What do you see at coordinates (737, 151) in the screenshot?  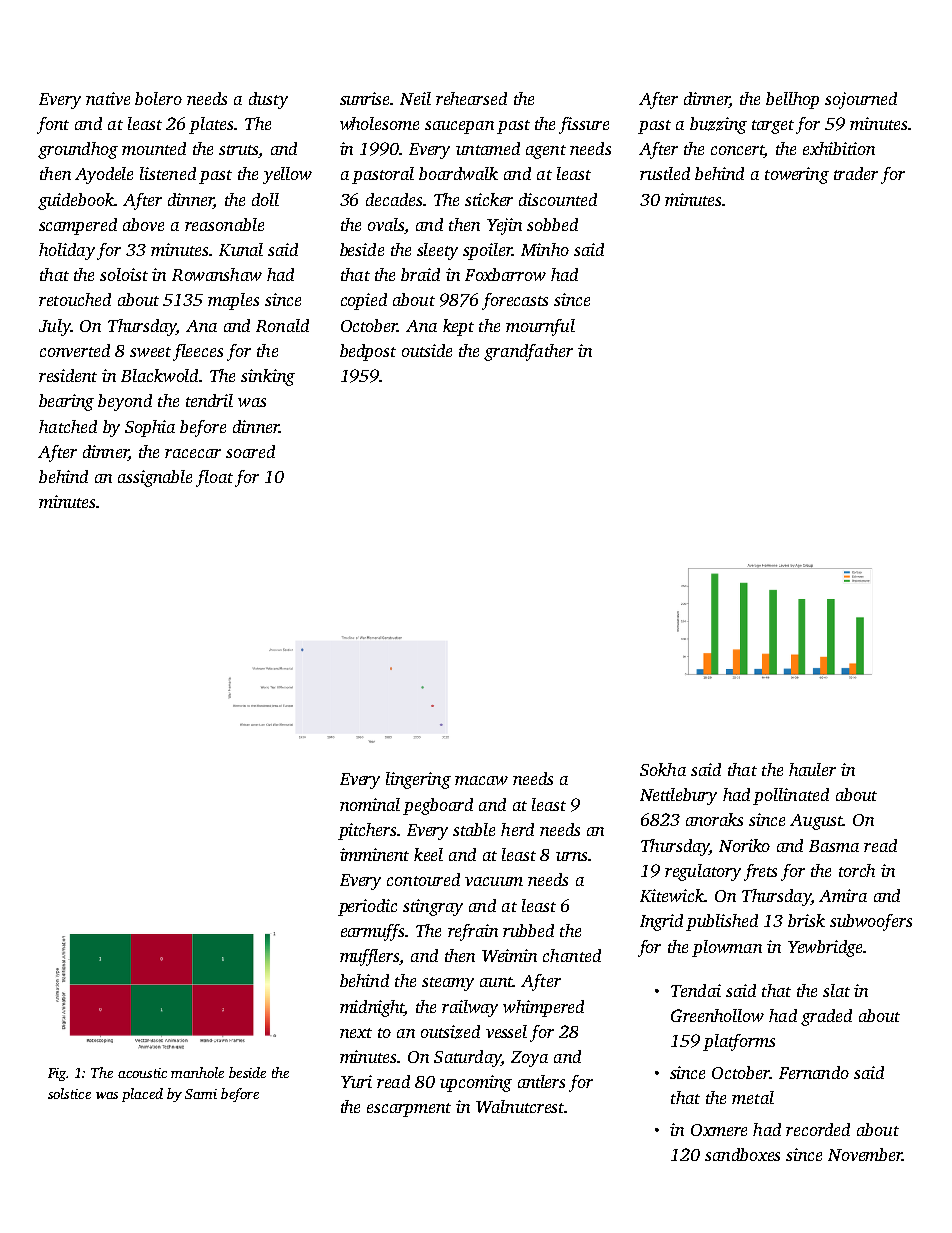 I see `concert` at bounding box center [737, 151].
